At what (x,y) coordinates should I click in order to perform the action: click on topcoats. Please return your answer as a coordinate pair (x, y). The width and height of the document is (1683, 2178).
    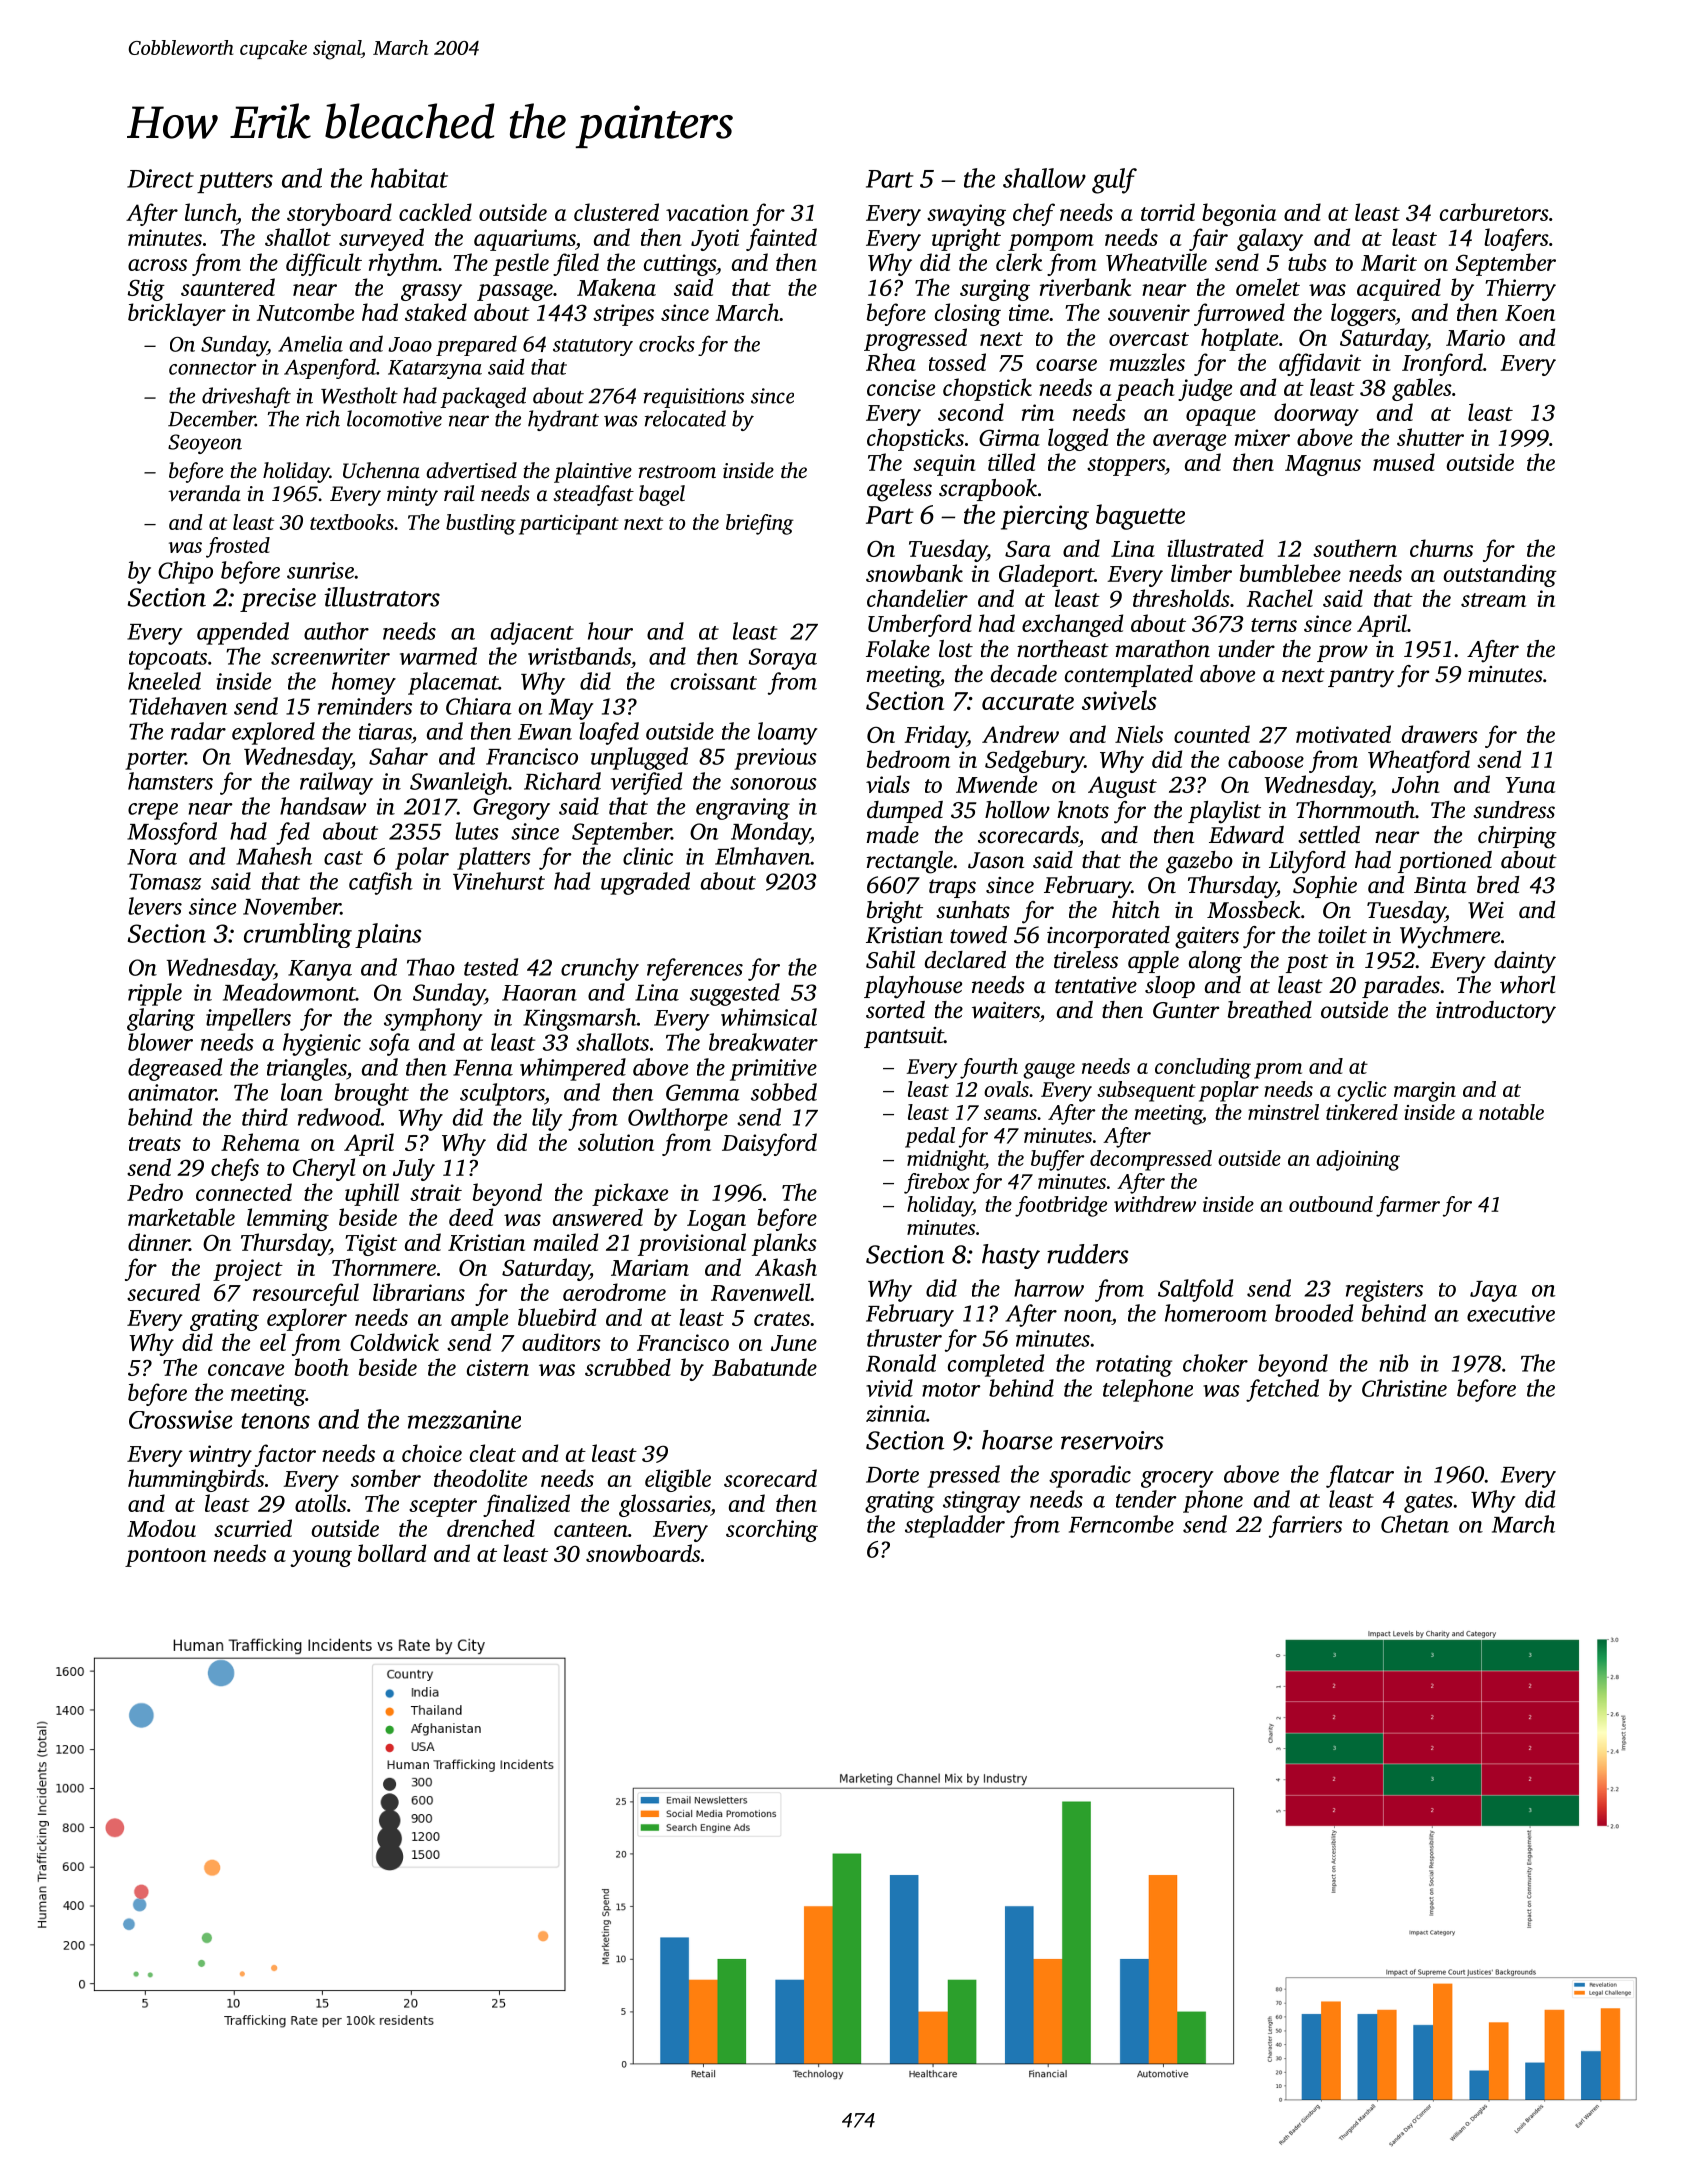
    Looking at the image, I should click on (168, 660).
